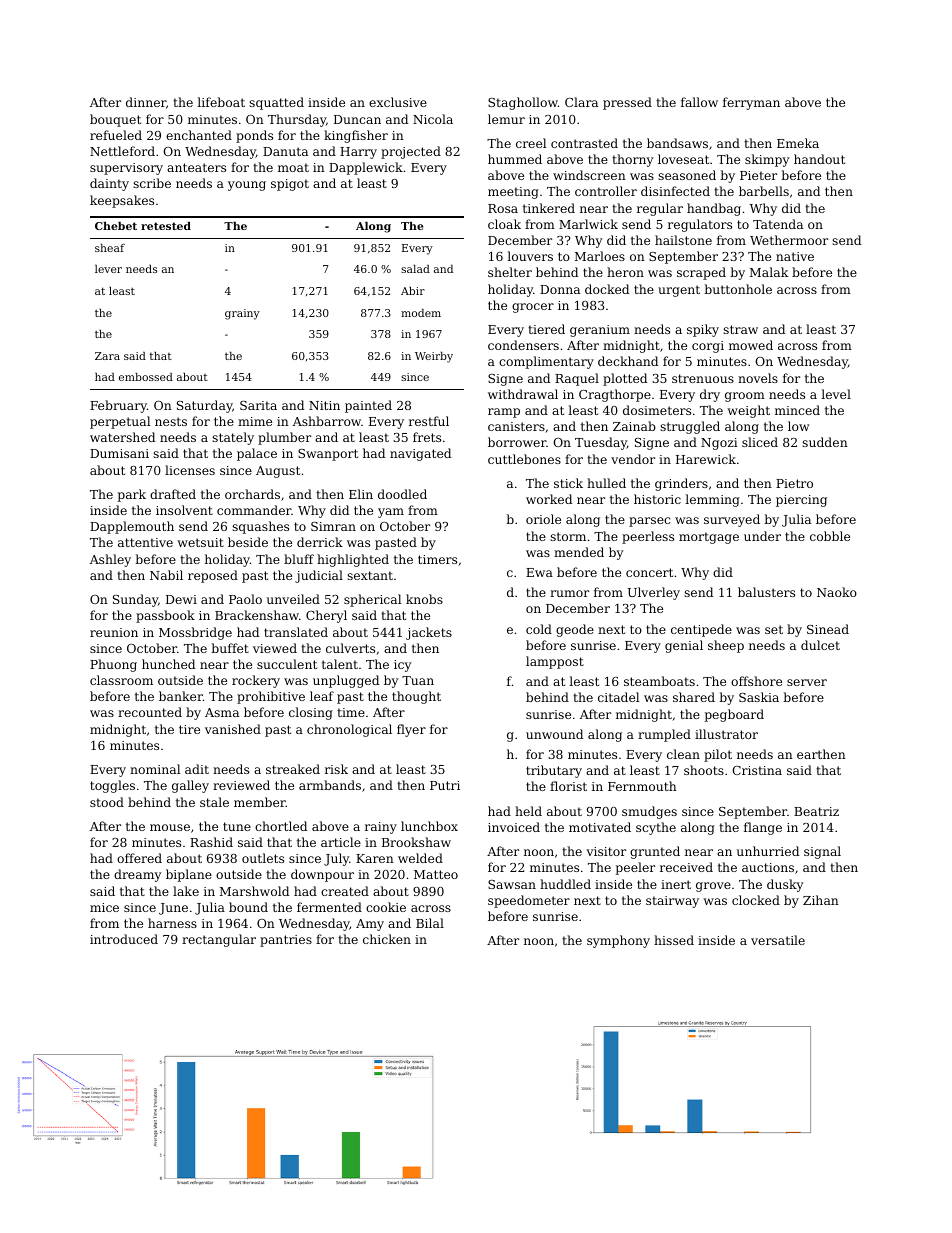 Image resolution: width=952 pixels, height=1233 pixels. I want to click on hunched, so click(168, 664).
